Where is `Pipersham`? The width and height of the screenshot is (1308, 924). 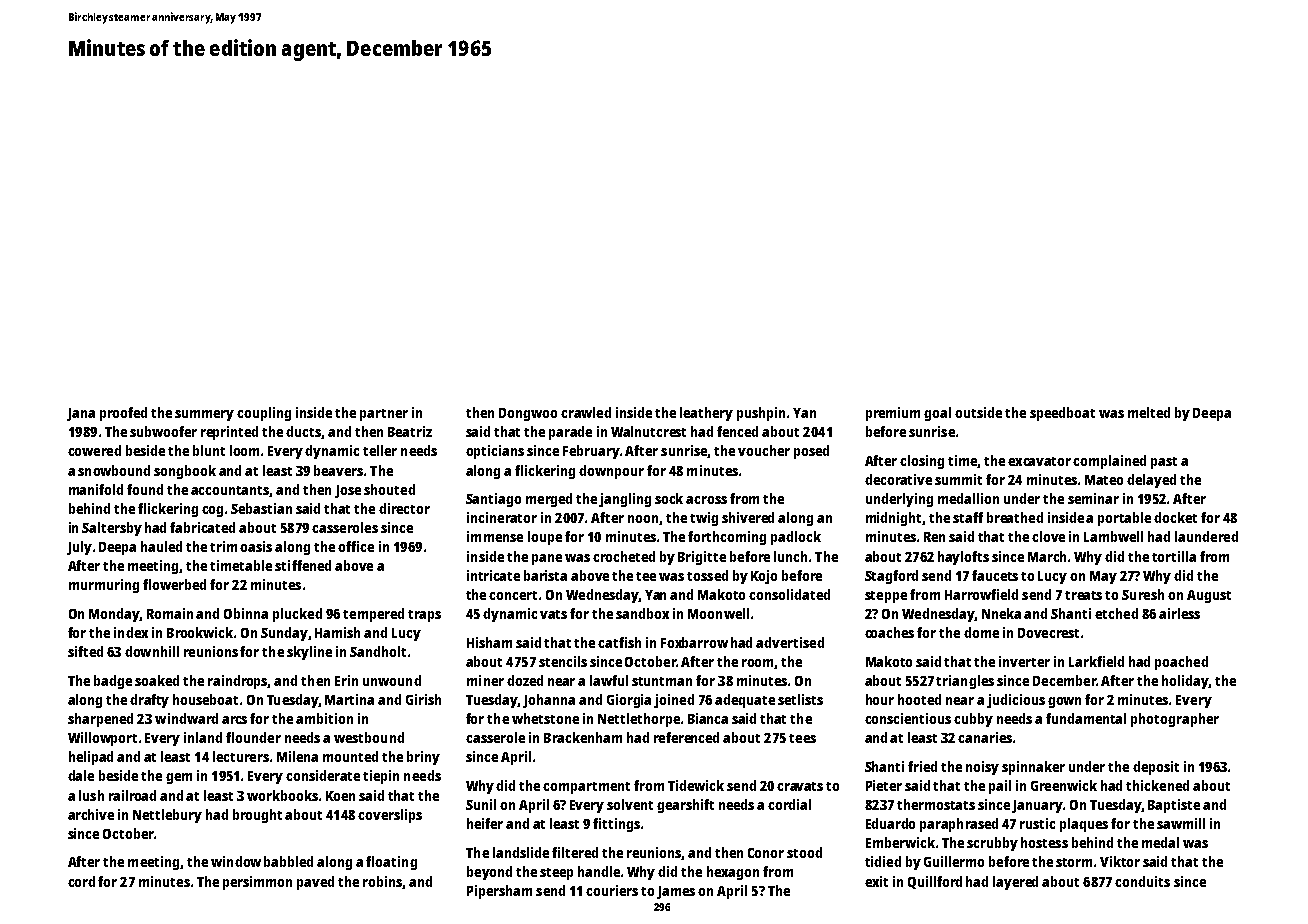 Pipersham is located at coordinates (499, 892).
